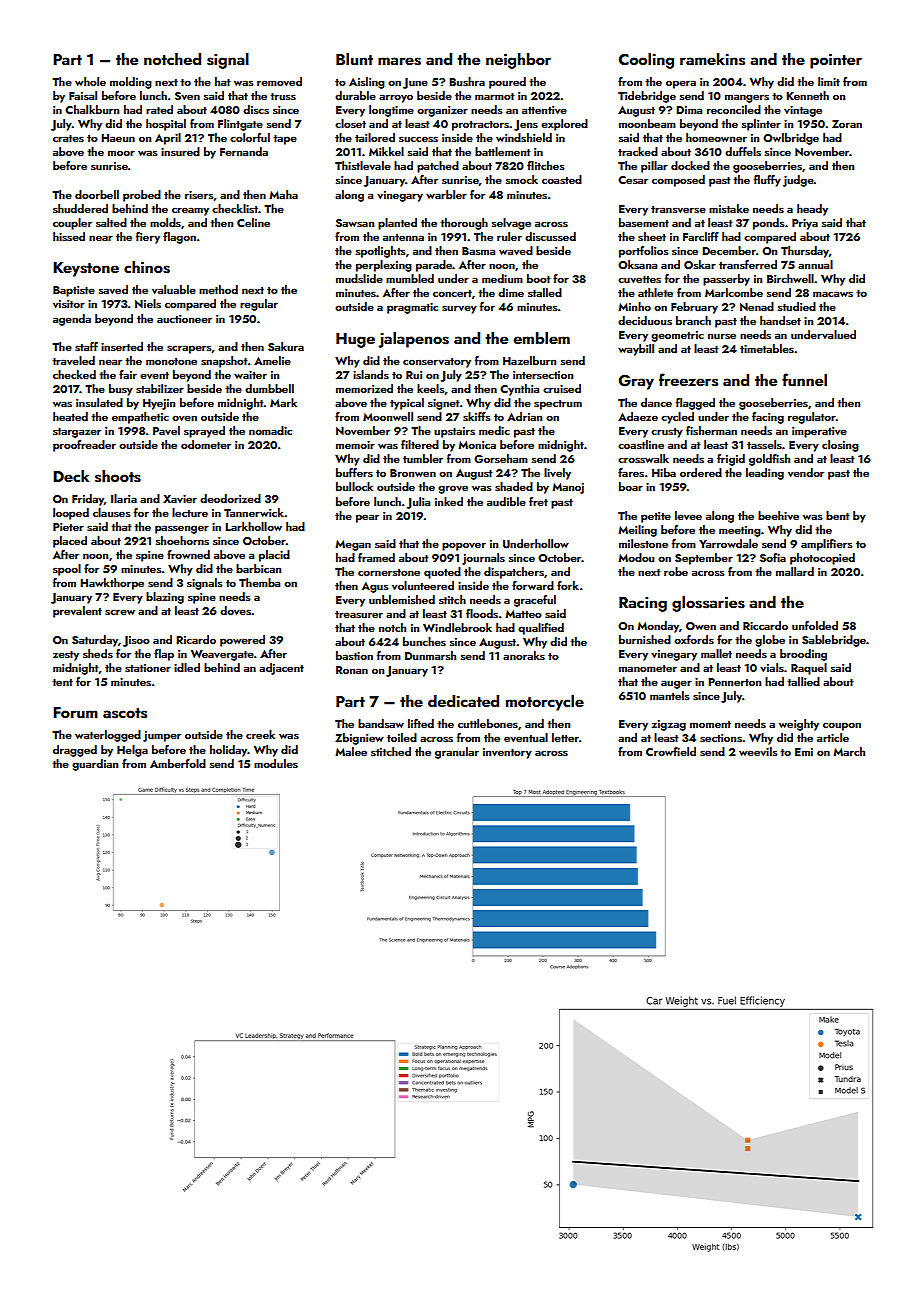  What do you see at coordinates (83, 95) in the screenshot?
I see `Faisal` at bounding box center [83, 95].
